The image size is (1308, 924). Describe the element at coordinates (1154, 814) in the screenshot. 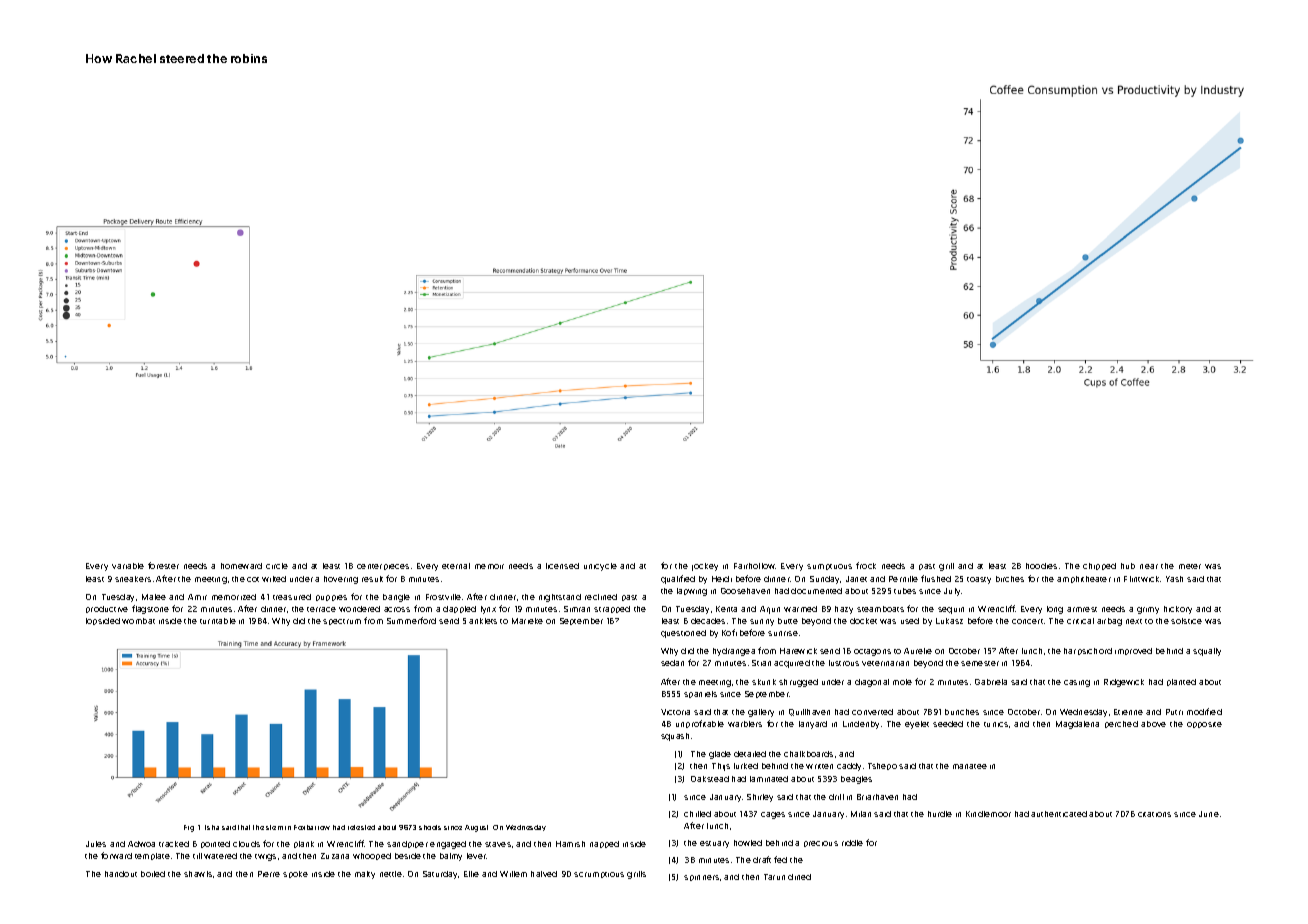

I see `citations` at that location.
